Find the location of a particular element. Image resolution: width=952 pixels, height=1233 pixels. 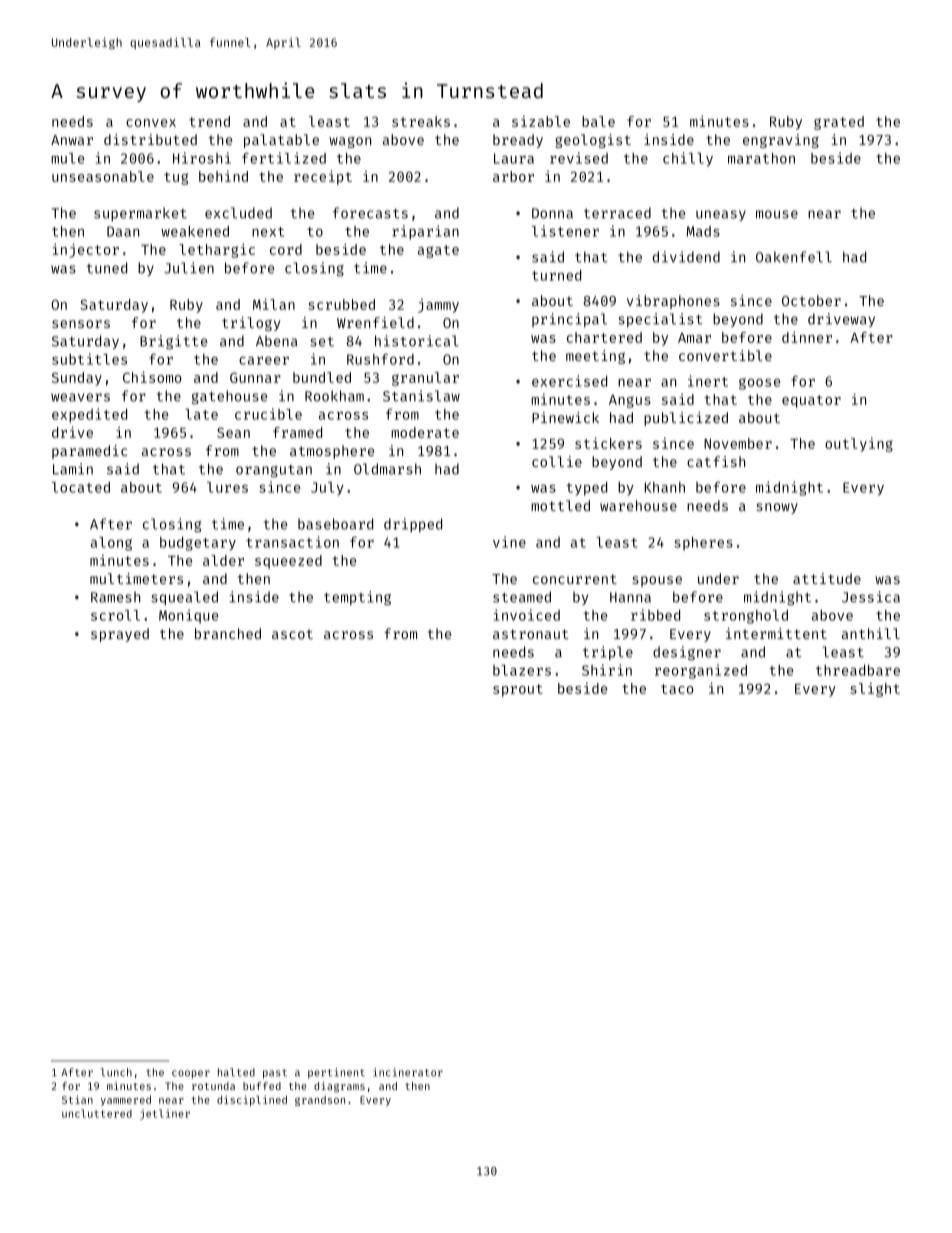

slight is located at coordinates (875, 690).
